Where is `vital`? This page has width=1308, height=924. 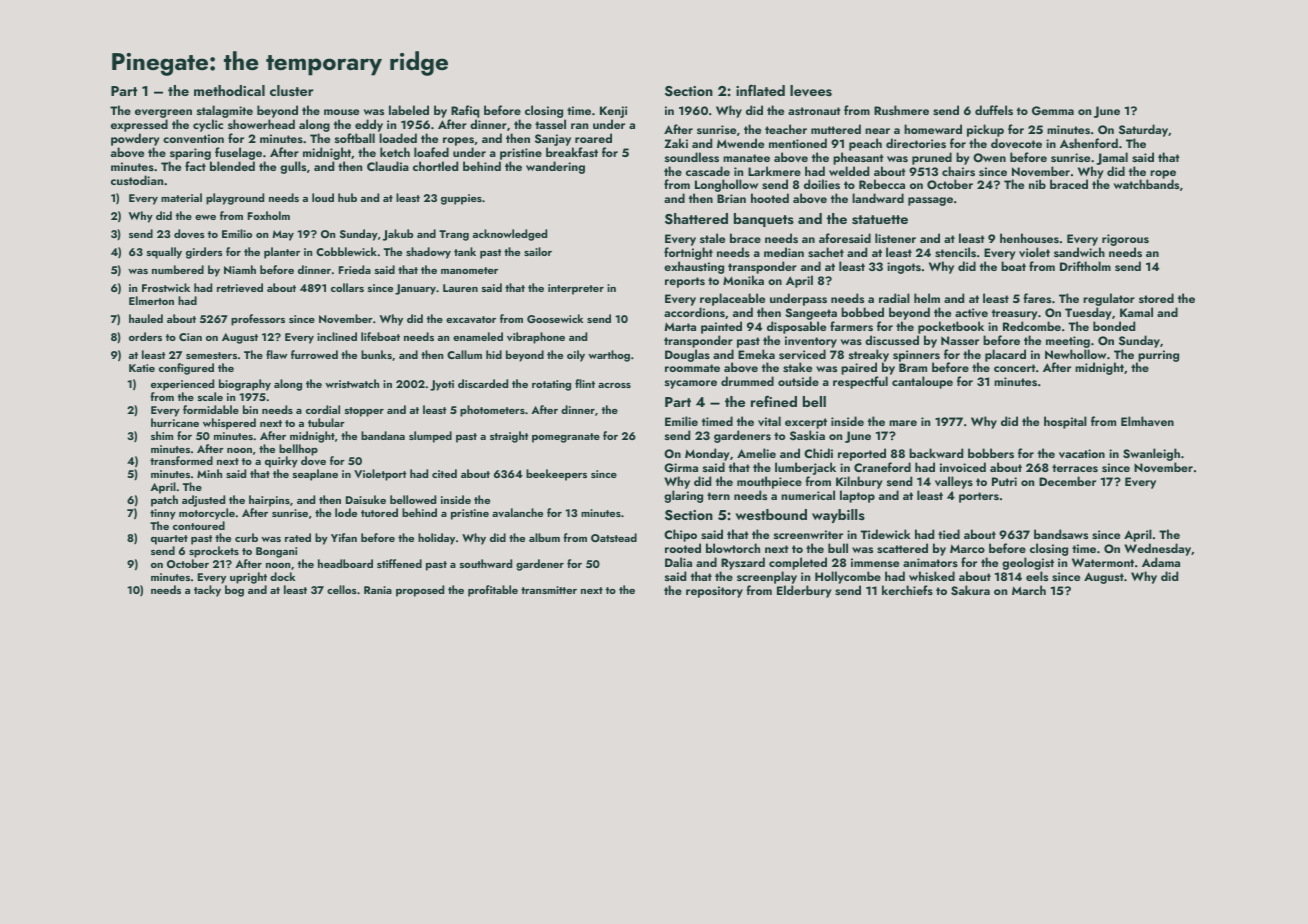
vital is located at coordinates (769, 421).
